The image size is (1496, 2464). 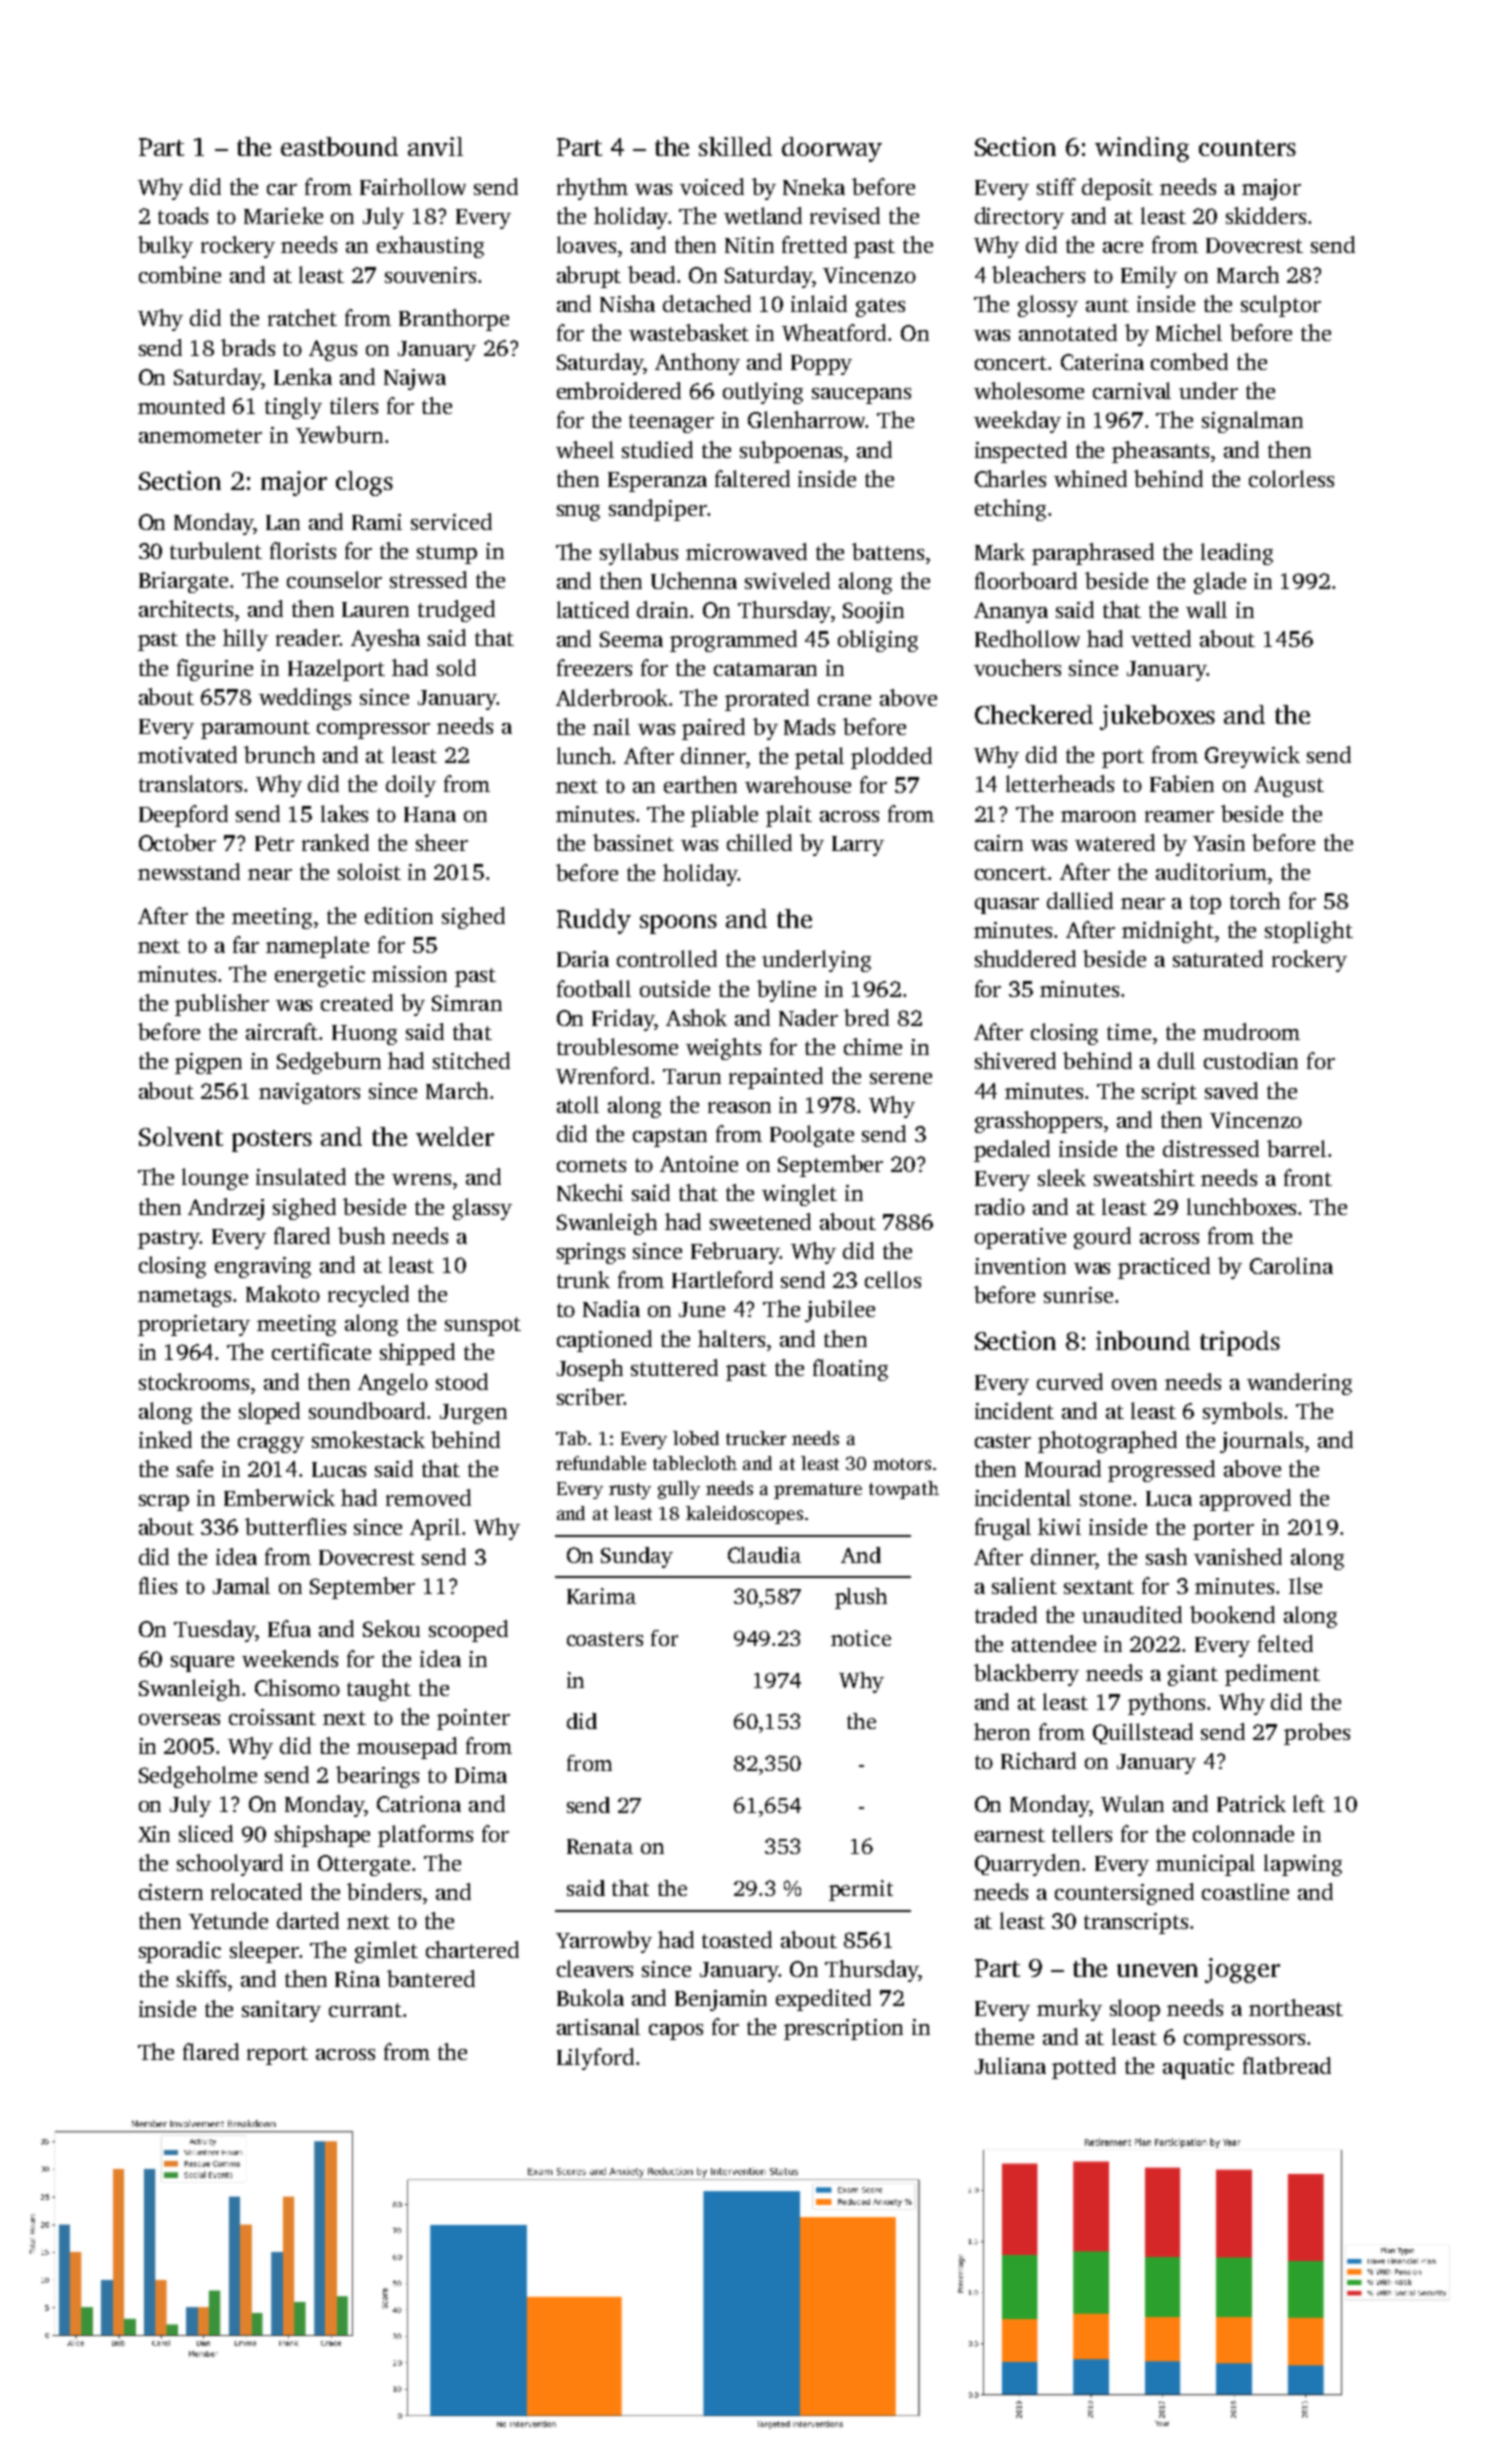 I want to click on revised, so click(x=845, y=215).
